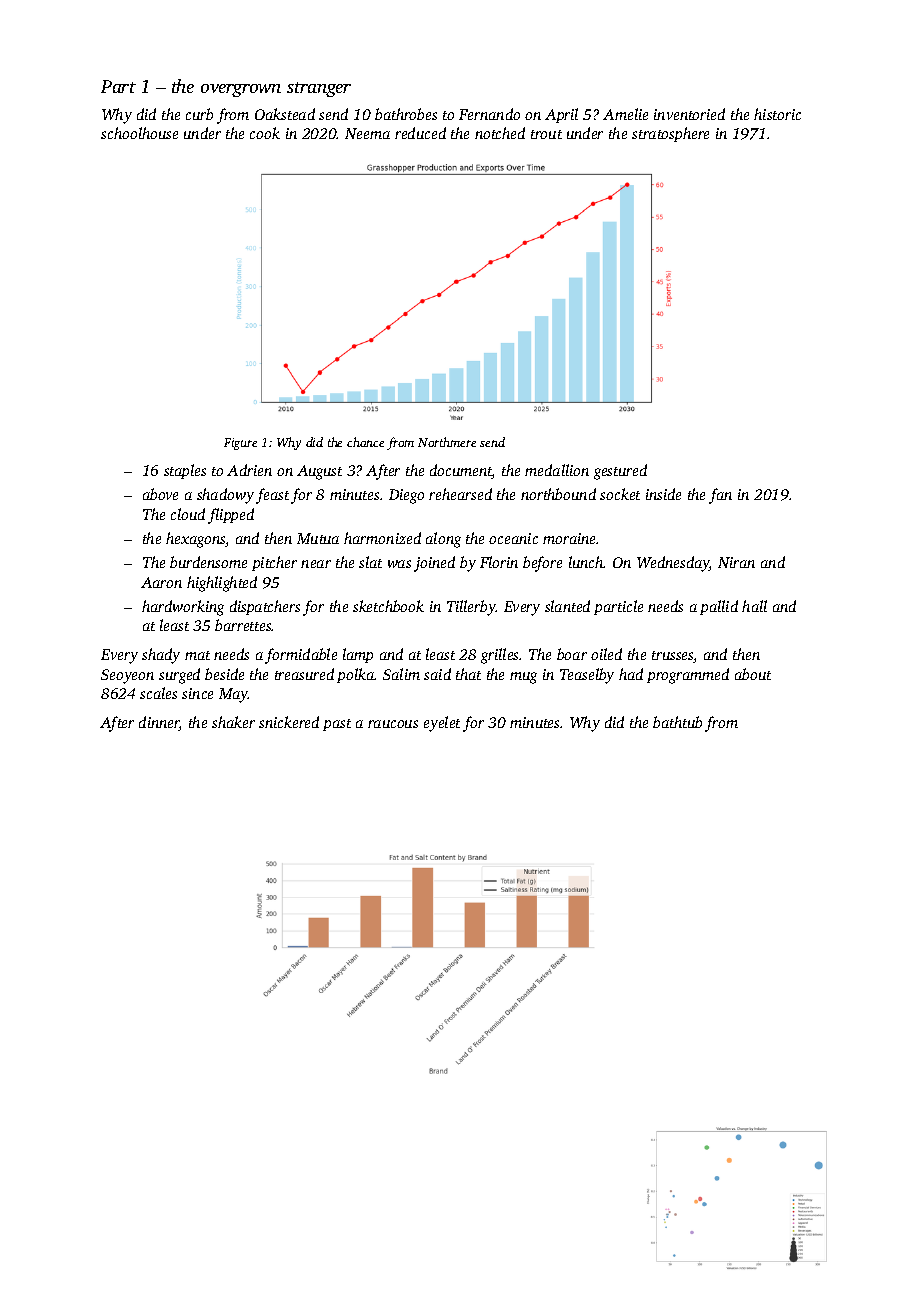 This screenshot has height=1316, width=908. Describe the element at coordinates (139, 133) in the screenshot. I see `schoolhouse` at that location.
